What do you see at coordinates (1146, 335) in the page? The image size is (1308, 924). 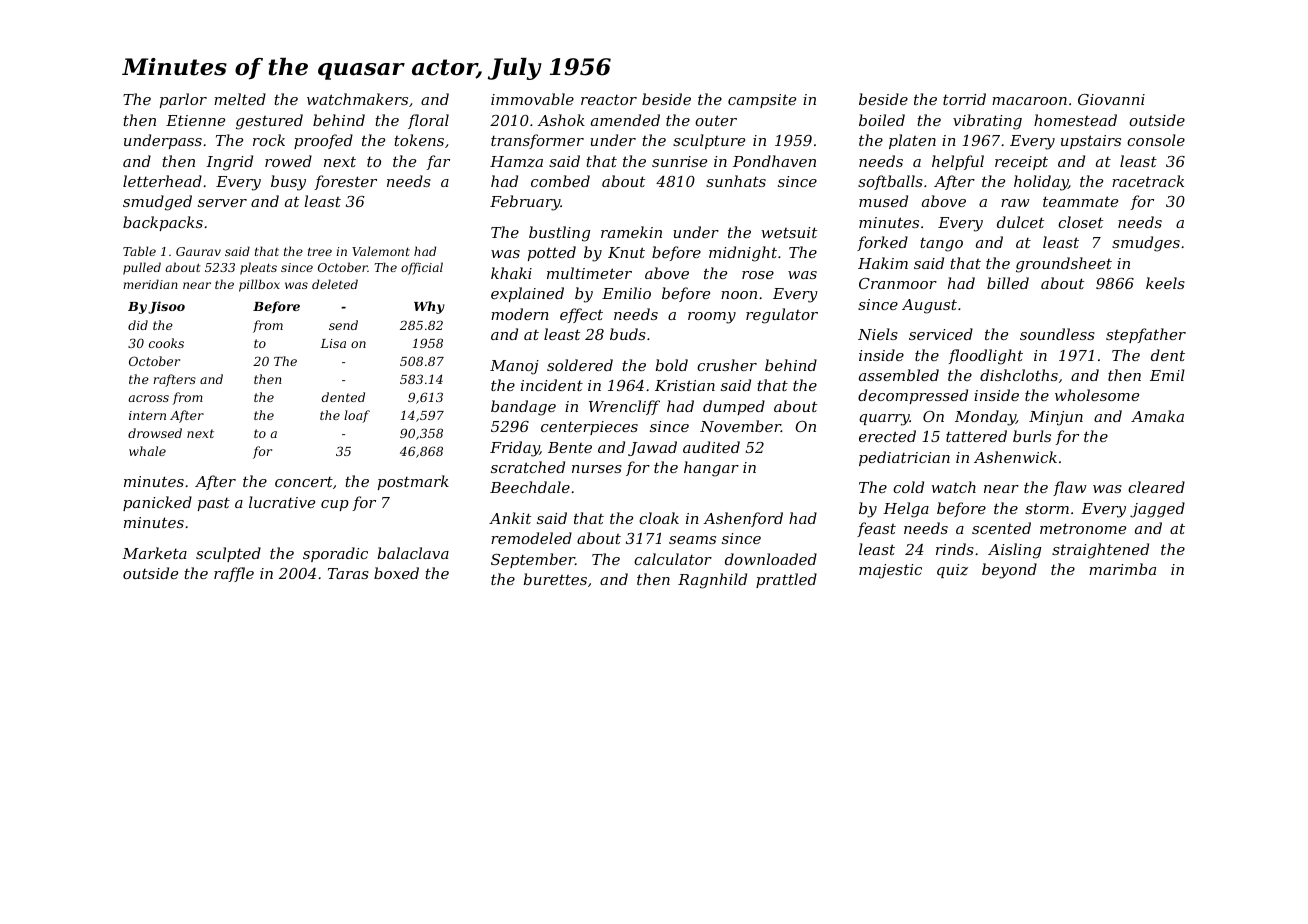 I see `stepfather` at bounding box center [1146, 335].
